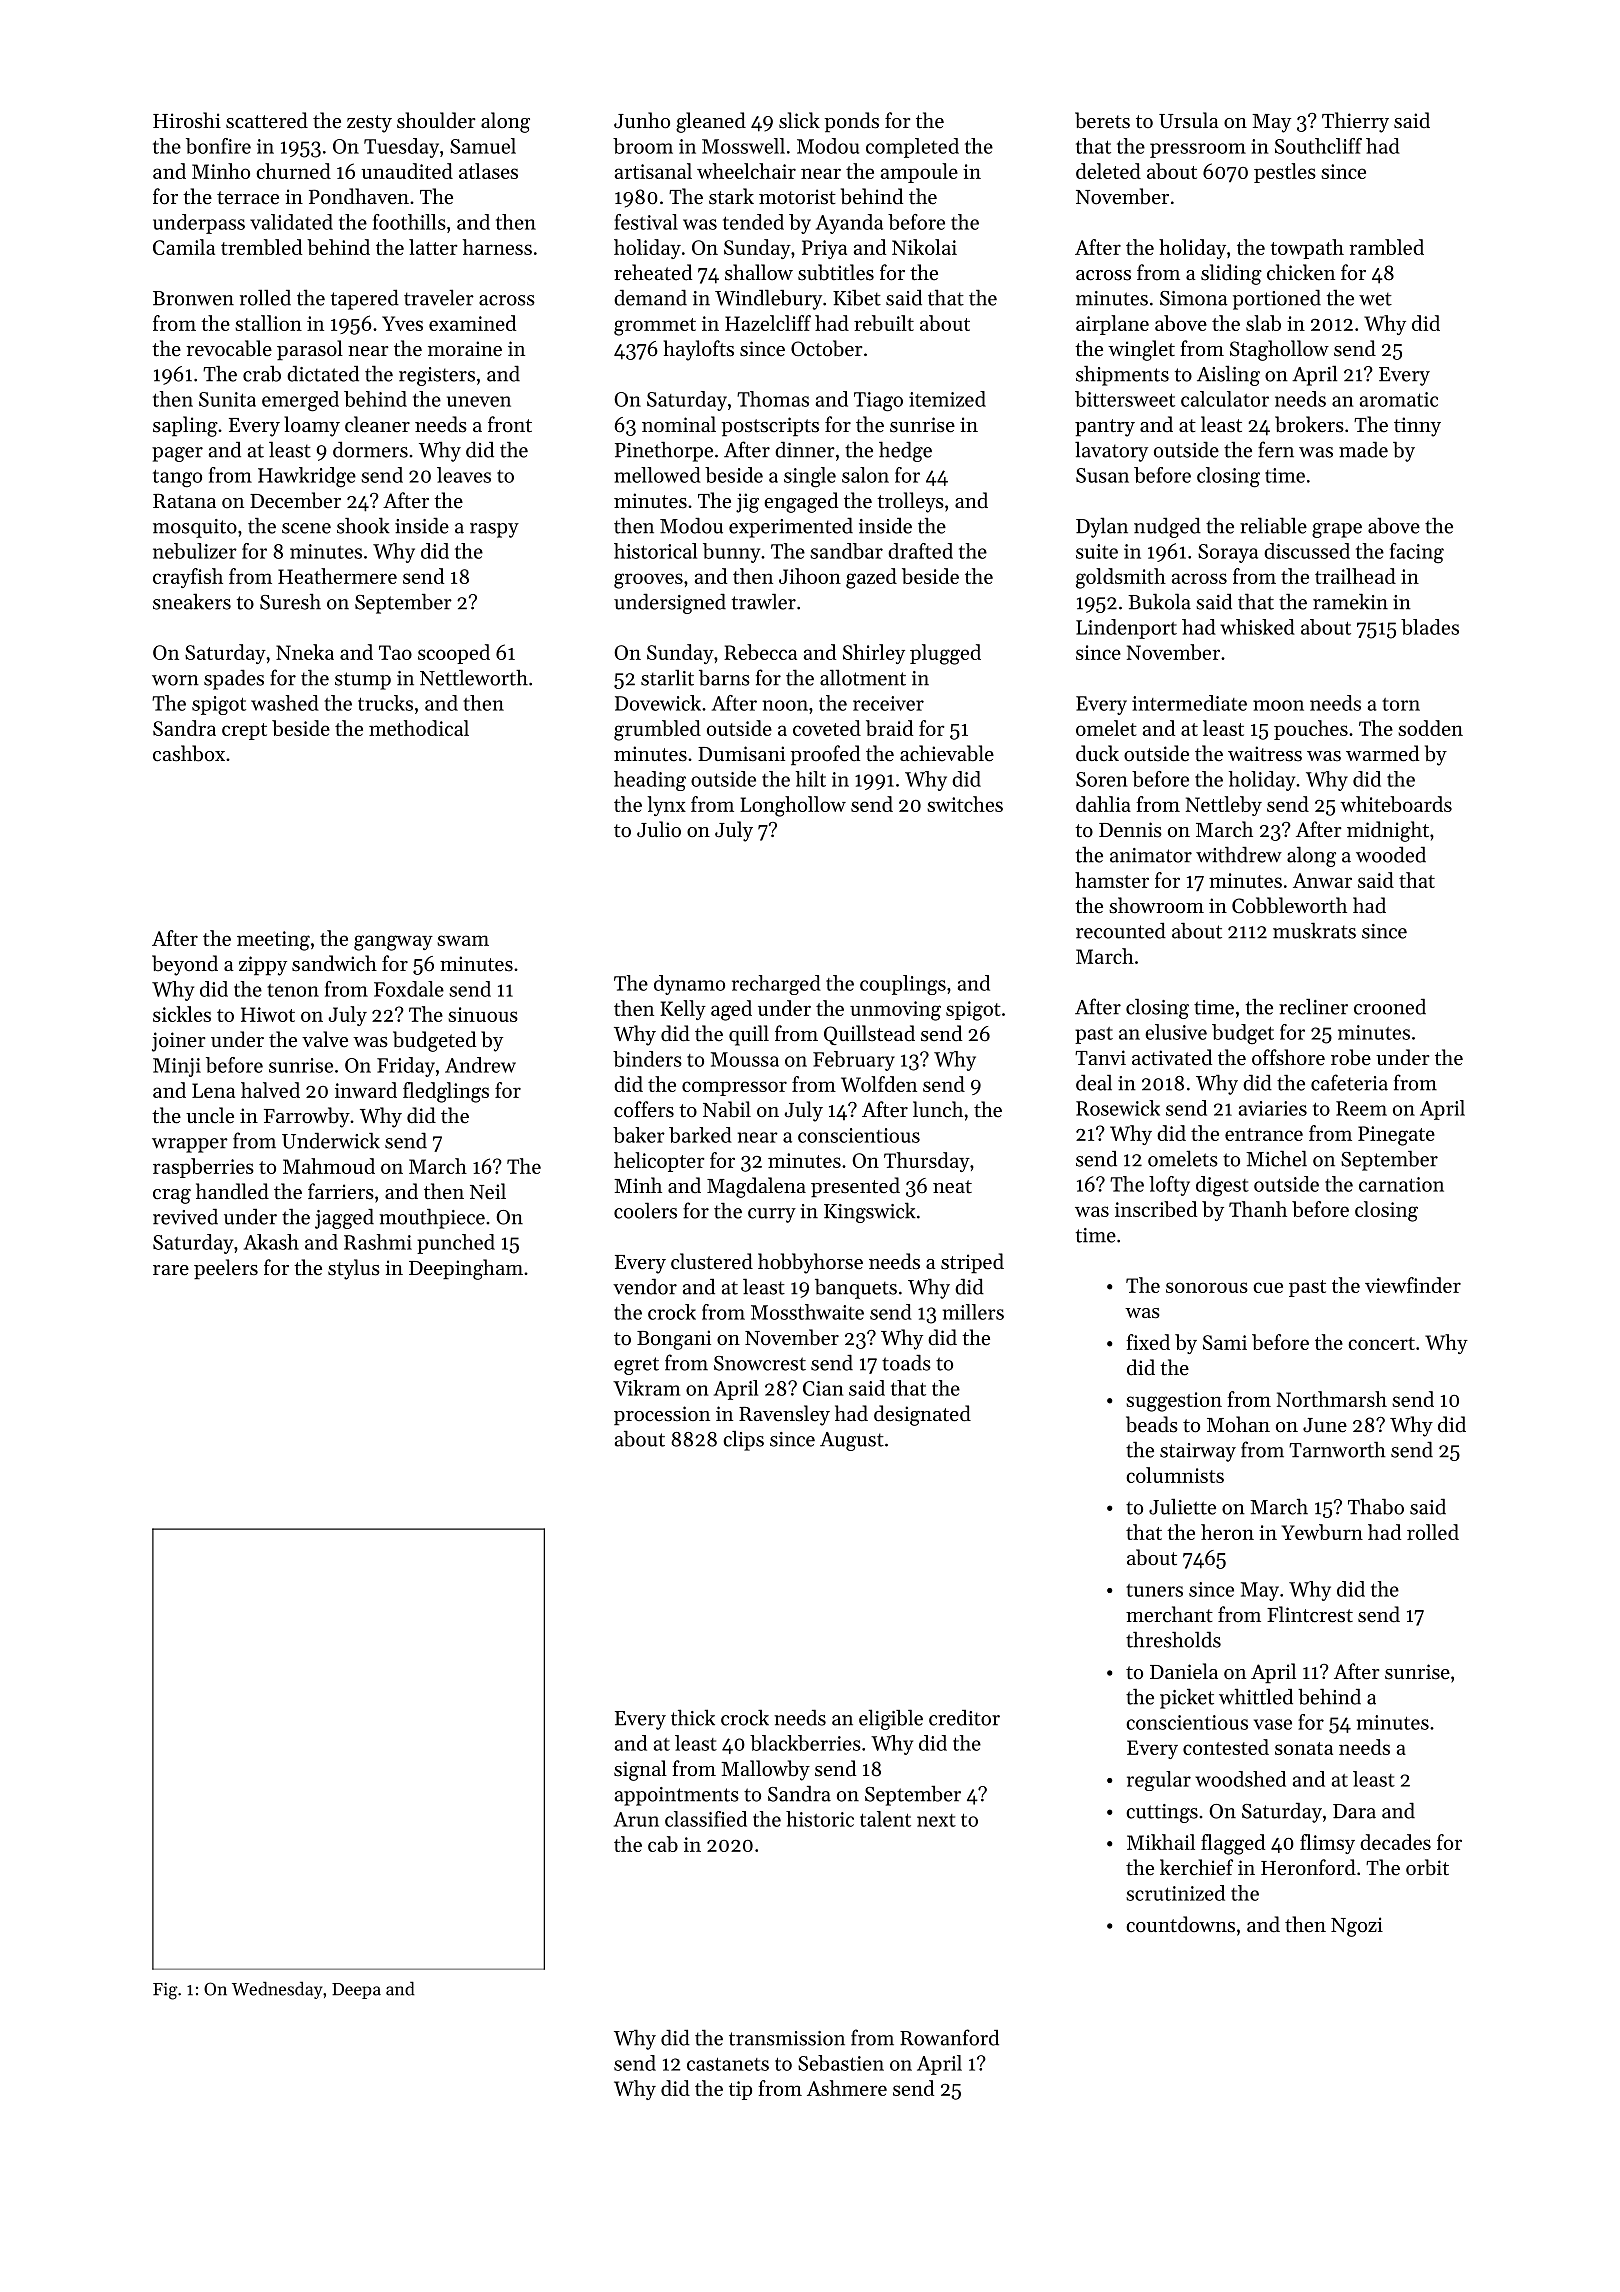 This screenshot has height=2292, width=1620. I want to click on ponds, so click(851, 122).
